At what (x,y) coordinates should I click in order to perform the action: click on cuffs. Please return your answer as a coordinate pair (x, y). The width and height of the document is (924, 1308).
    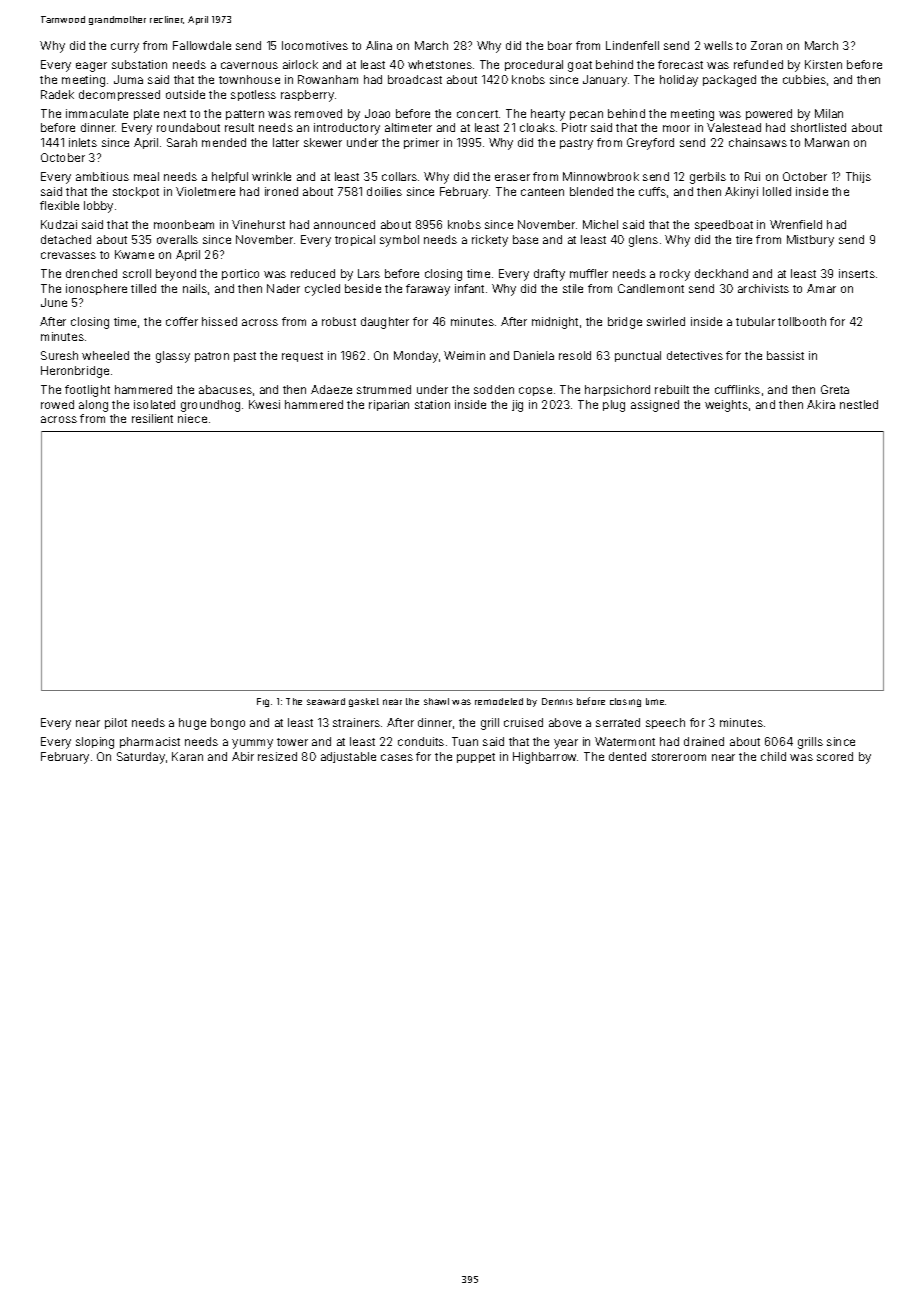
    Looking at the image, I should click on (652, 191).
